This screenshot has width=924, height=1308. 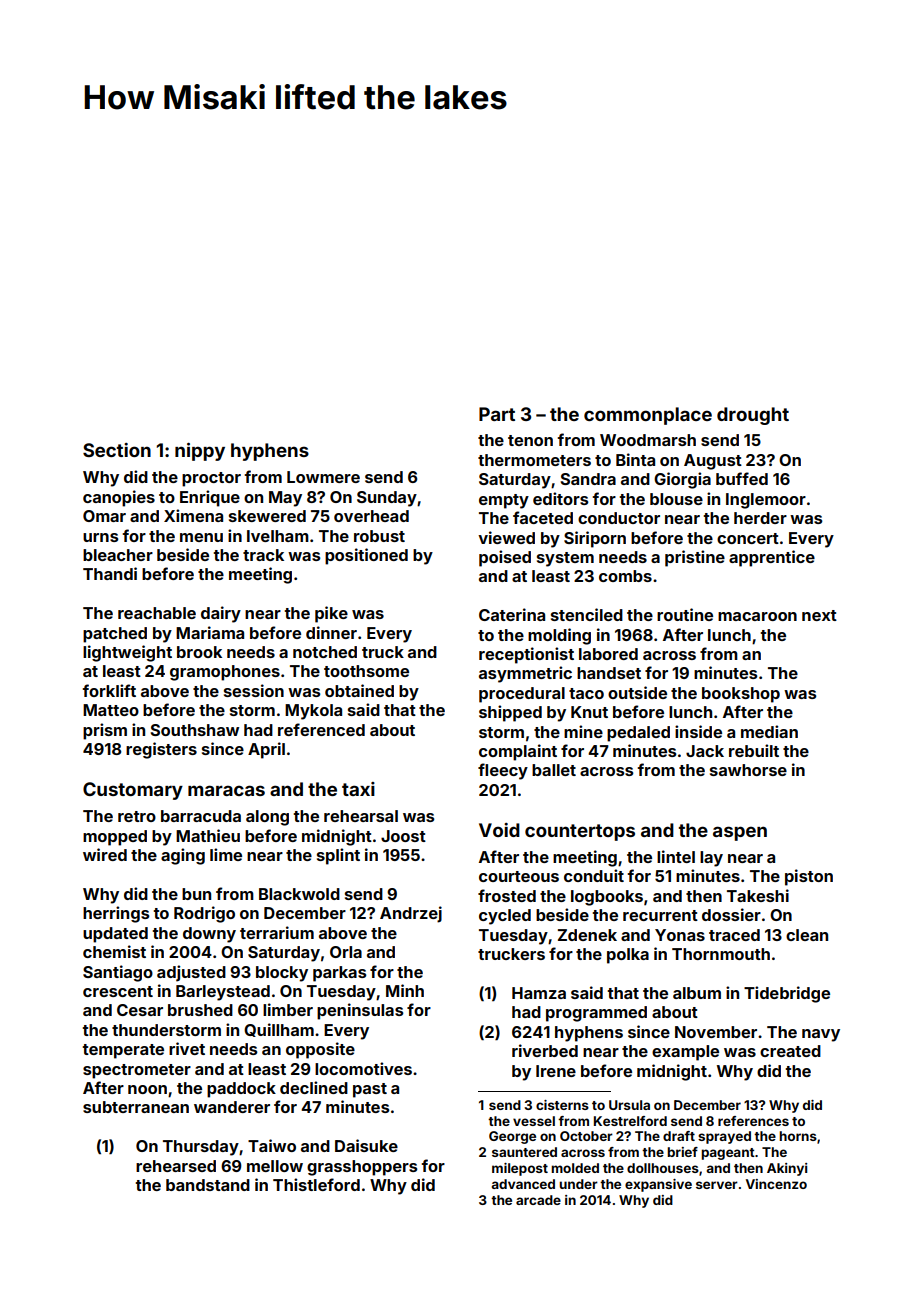 What do you see at coordinates (137, 816) in the screenshot?
I see `retro` at bounding box center [137, 816].
